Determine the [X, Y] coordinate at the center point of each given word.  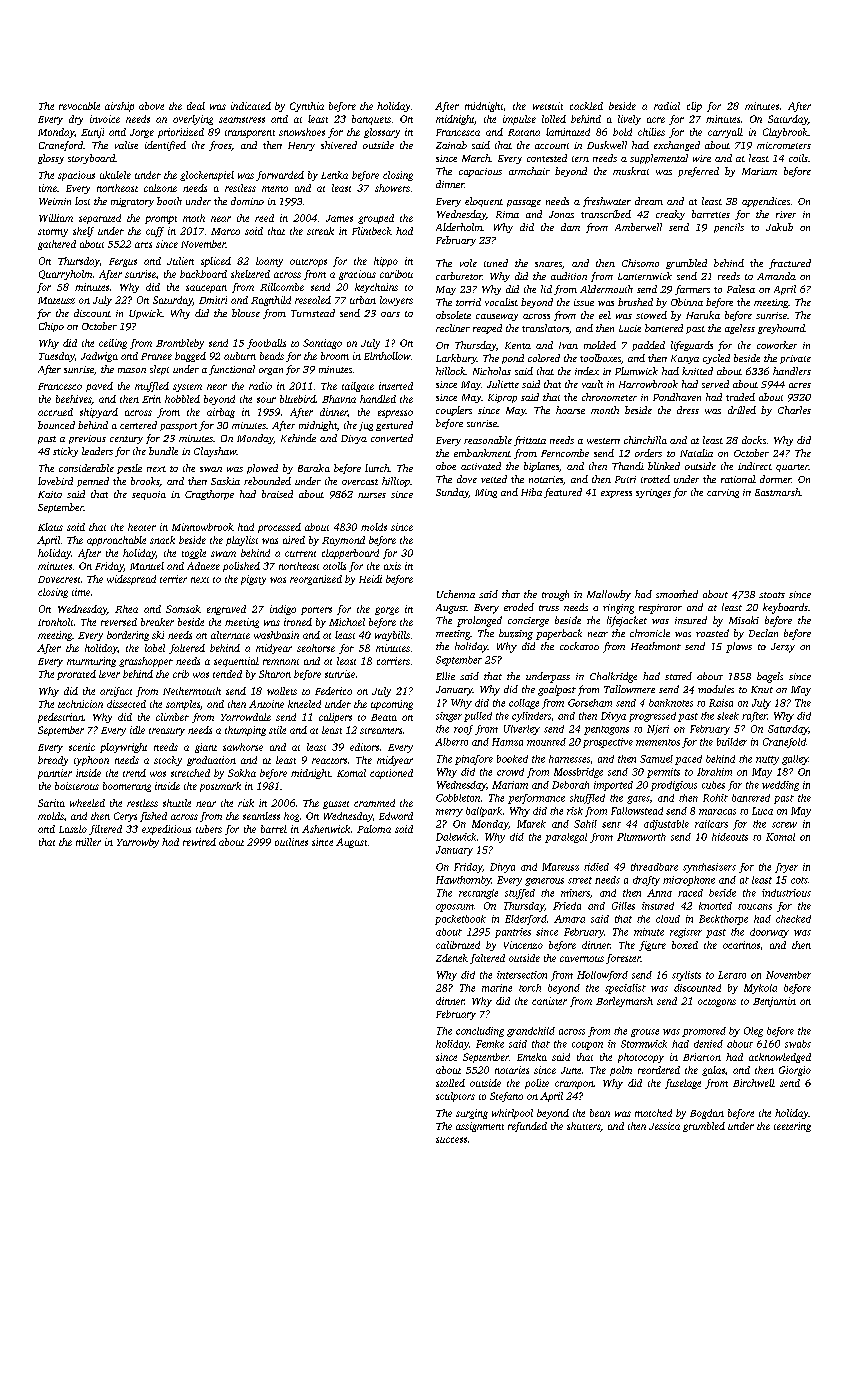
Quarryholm [65, 275]
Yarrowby [138, 843]
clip [694, 107]
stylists [686, 976]
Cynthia [307, 107]
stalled [450, 1083]
